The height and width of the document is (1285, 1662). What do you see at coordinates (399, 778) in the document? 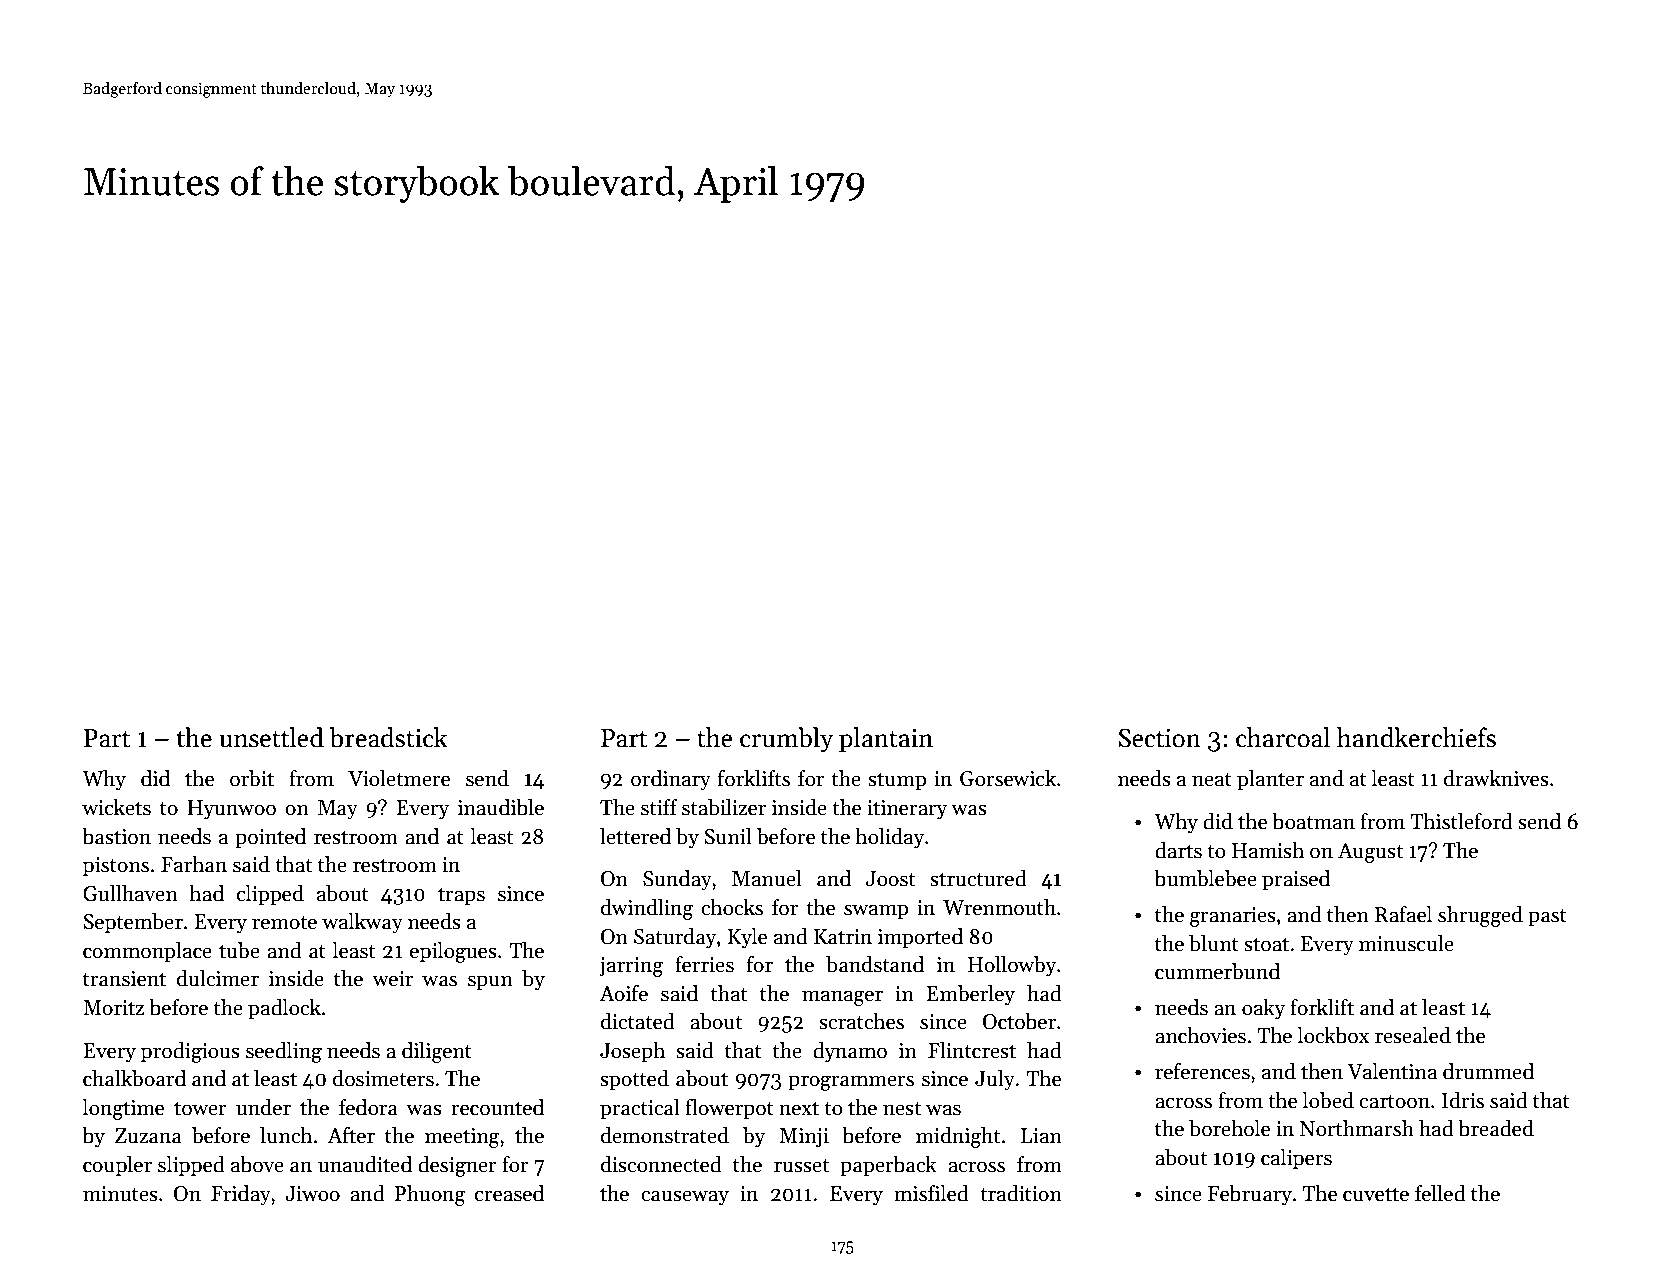
I see `Violetmere` at bounding box center [399, 778].
